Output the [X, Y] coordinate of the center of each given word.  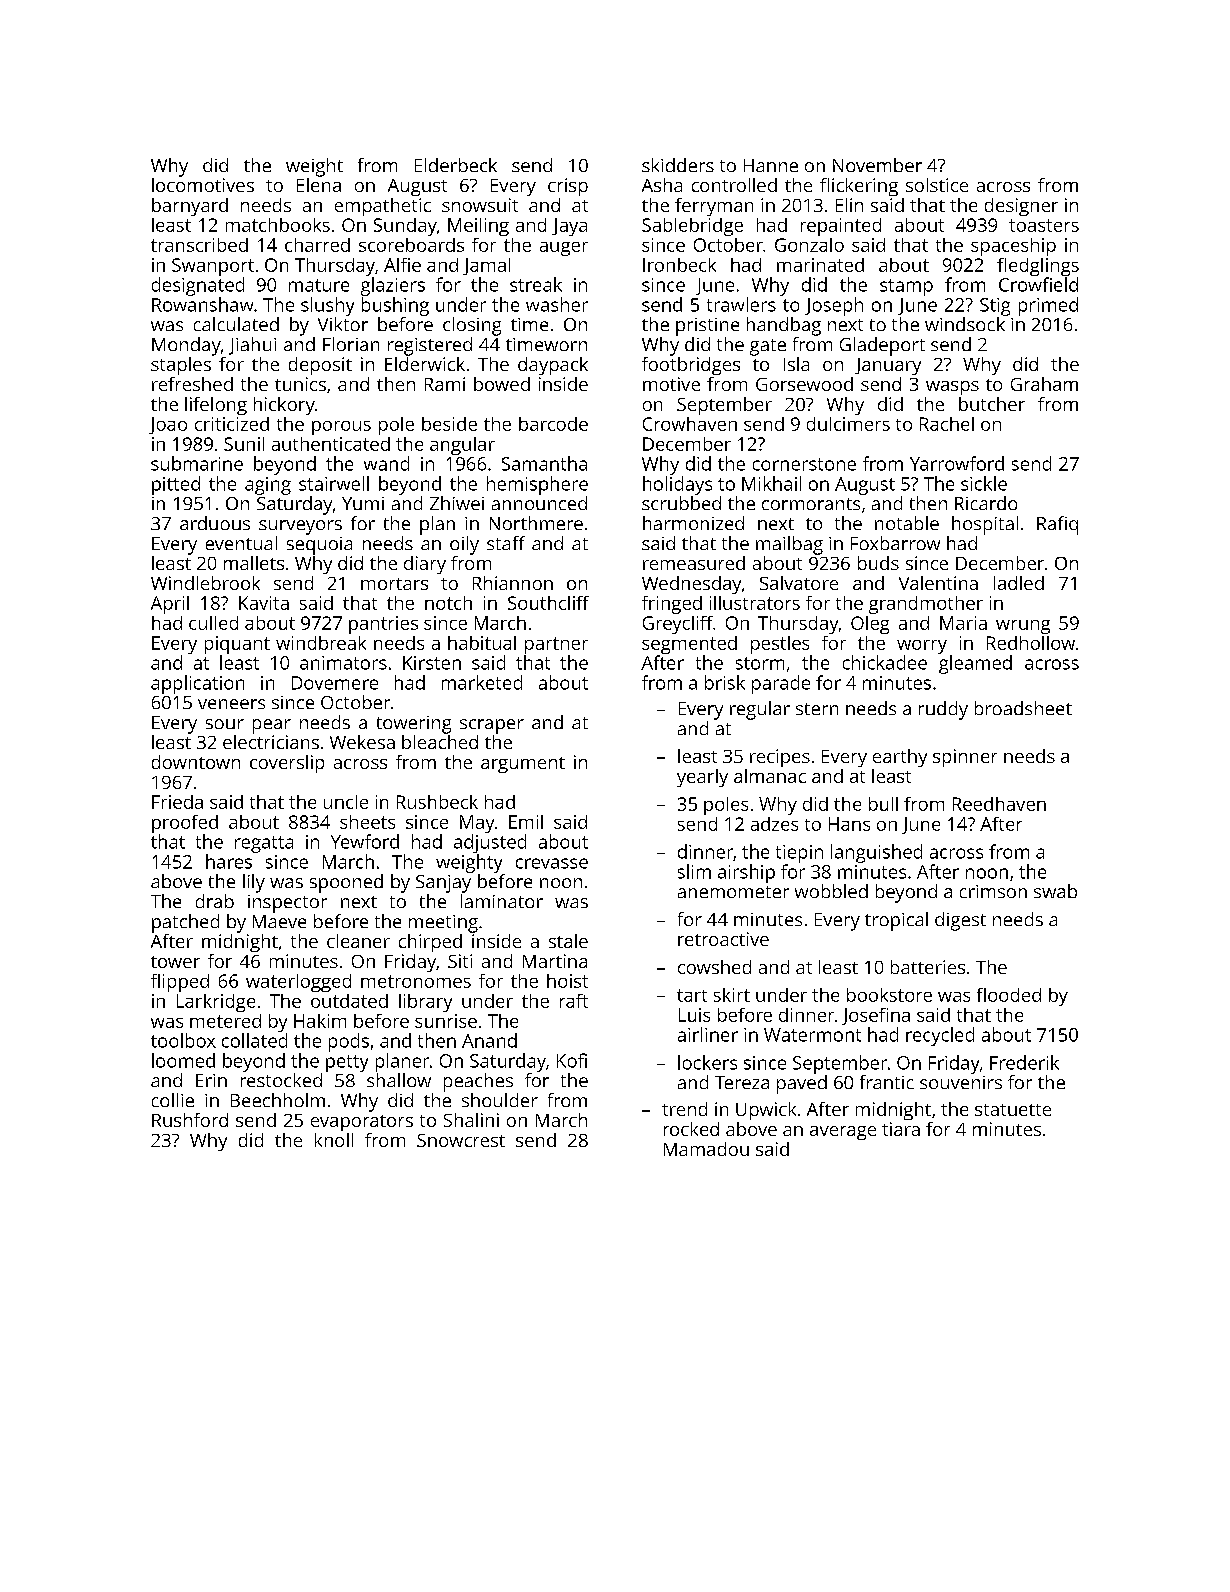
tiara [901, 1129]
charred [317, 245]
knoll [334, 1140]
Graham [1044, 384]
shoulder [500, 1100]
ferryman [714, 207]
